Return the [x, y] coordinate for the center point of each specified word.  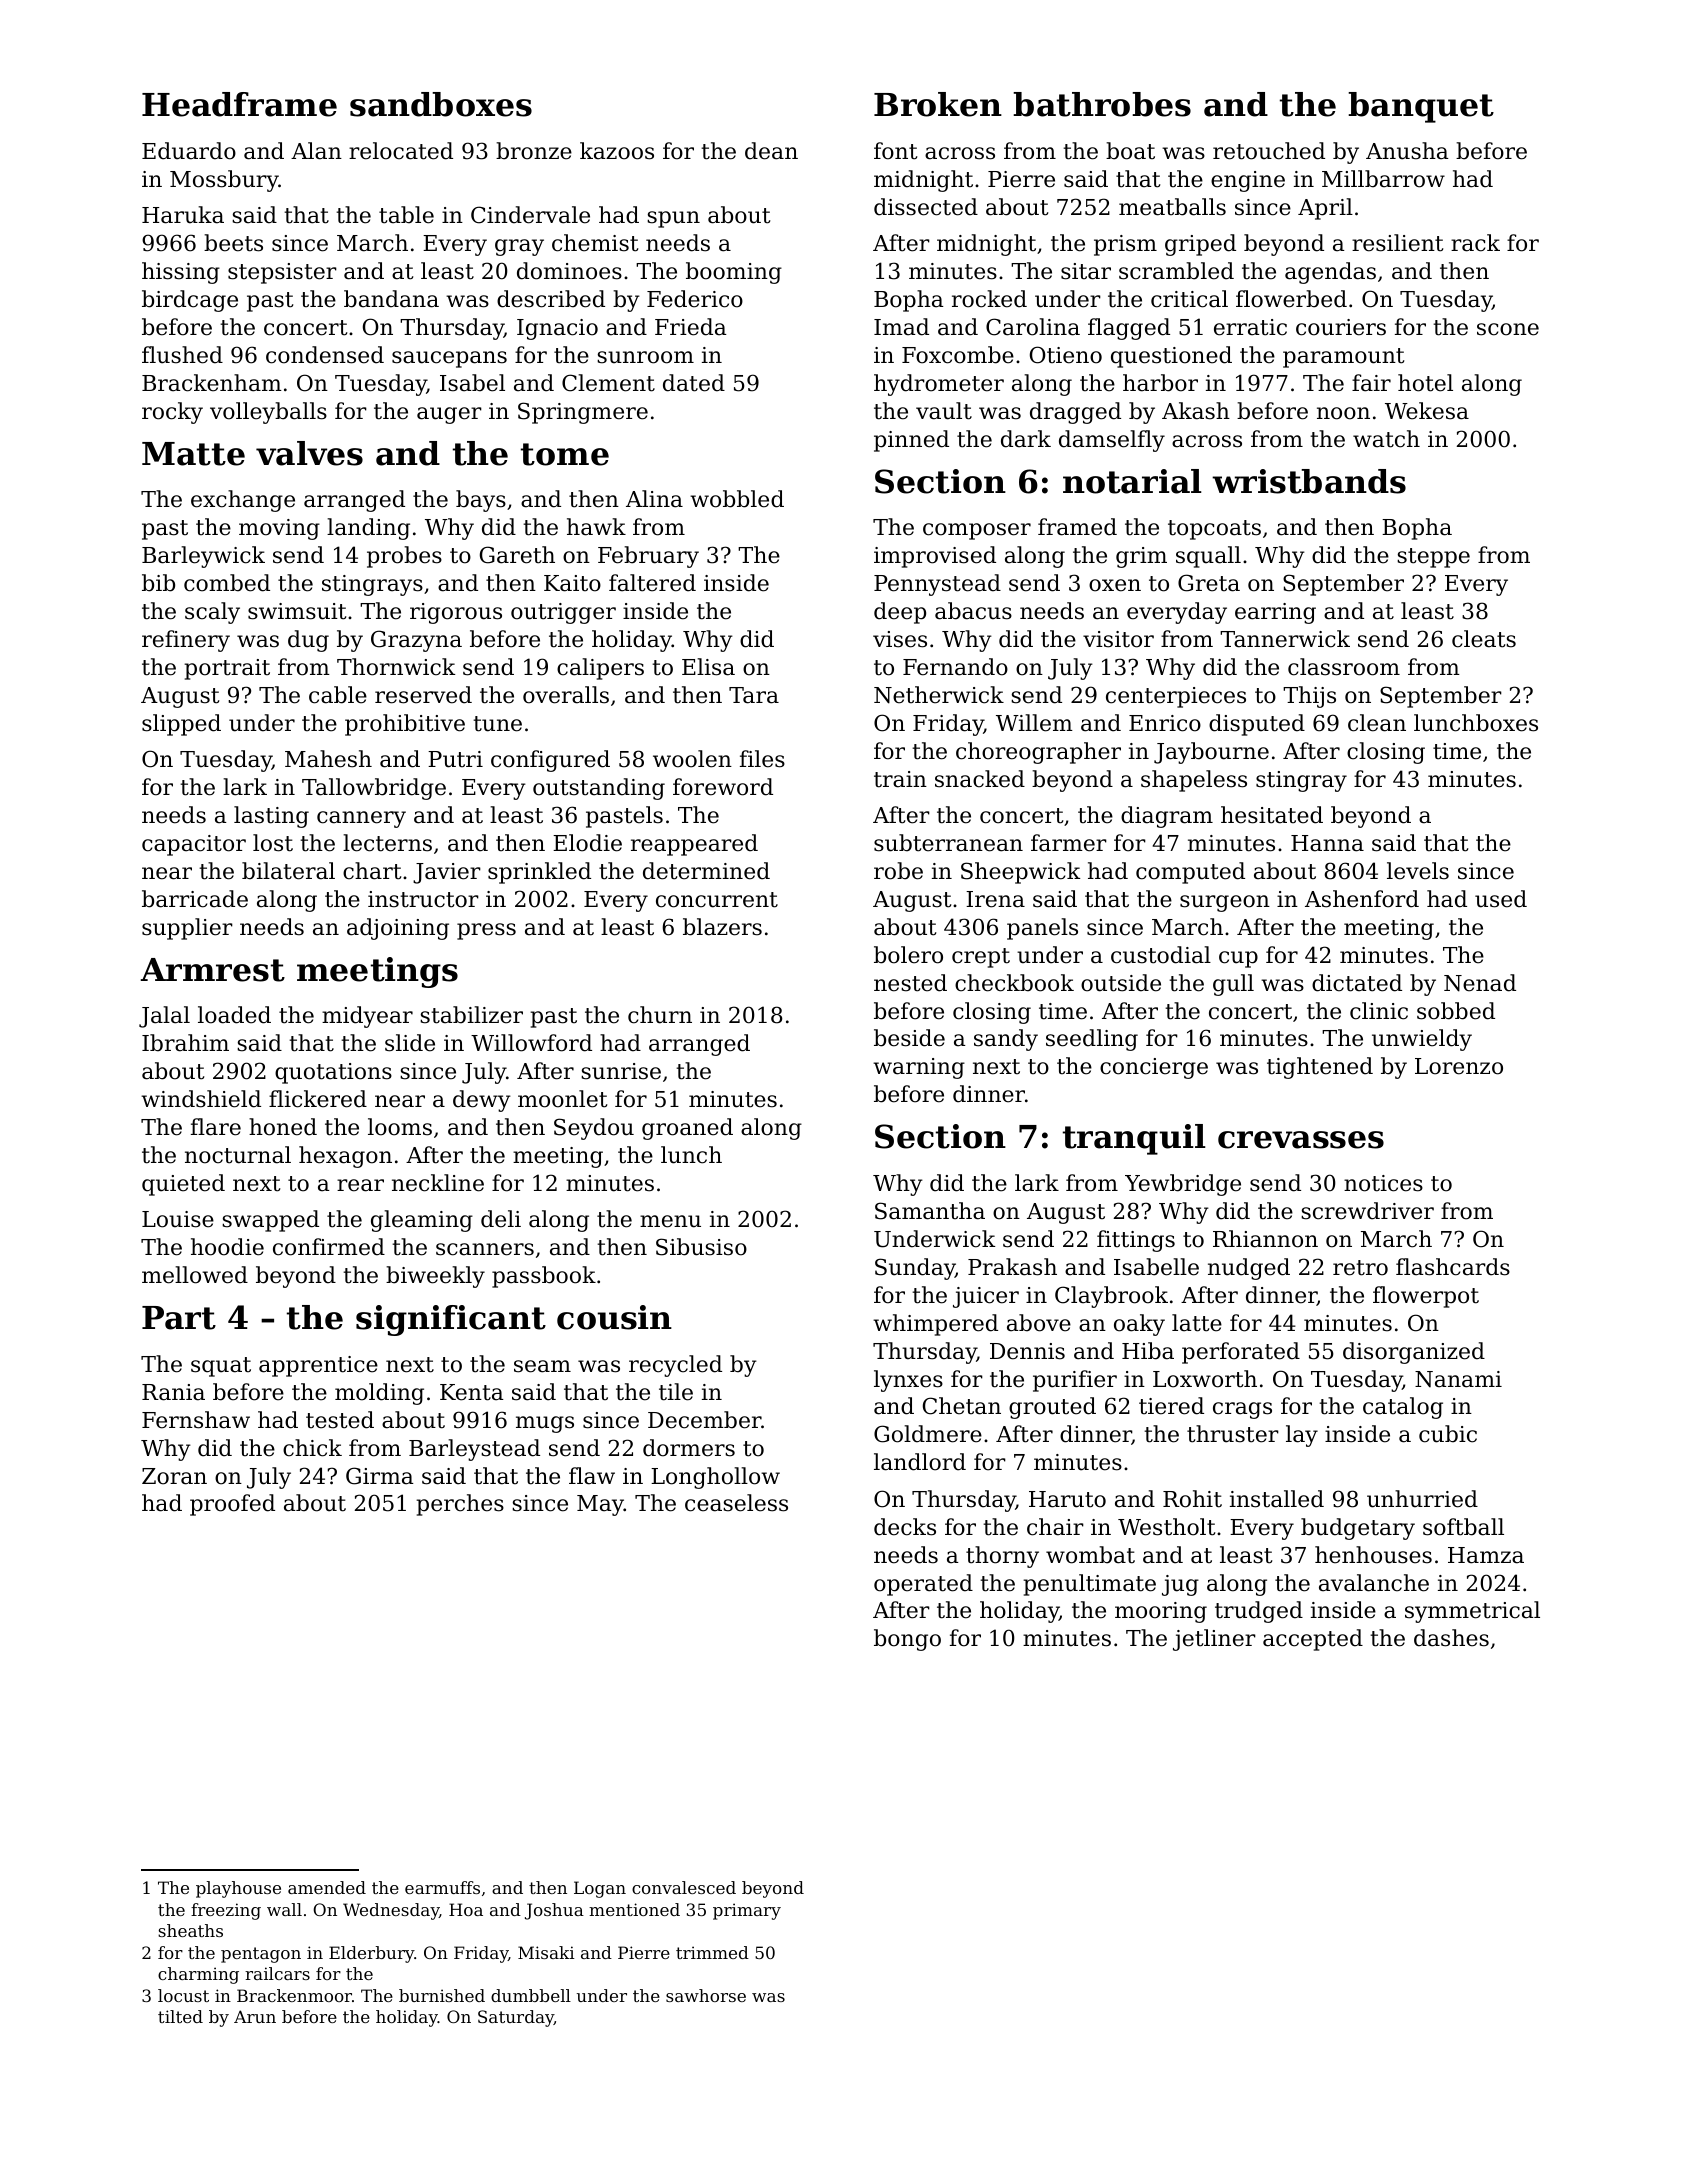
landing [368, 529]
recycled [675, 1366]
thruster [1233, 1434]
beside [909, 1038]
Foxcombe [958, 355]
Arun [255, 2016]
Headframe [239, 104]
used [1501, 899]
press [486, 931]
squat [221, 1367]
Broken [938, 104]
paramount [1343, 358]
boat [1130, 151]
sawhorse [706, 1995]
